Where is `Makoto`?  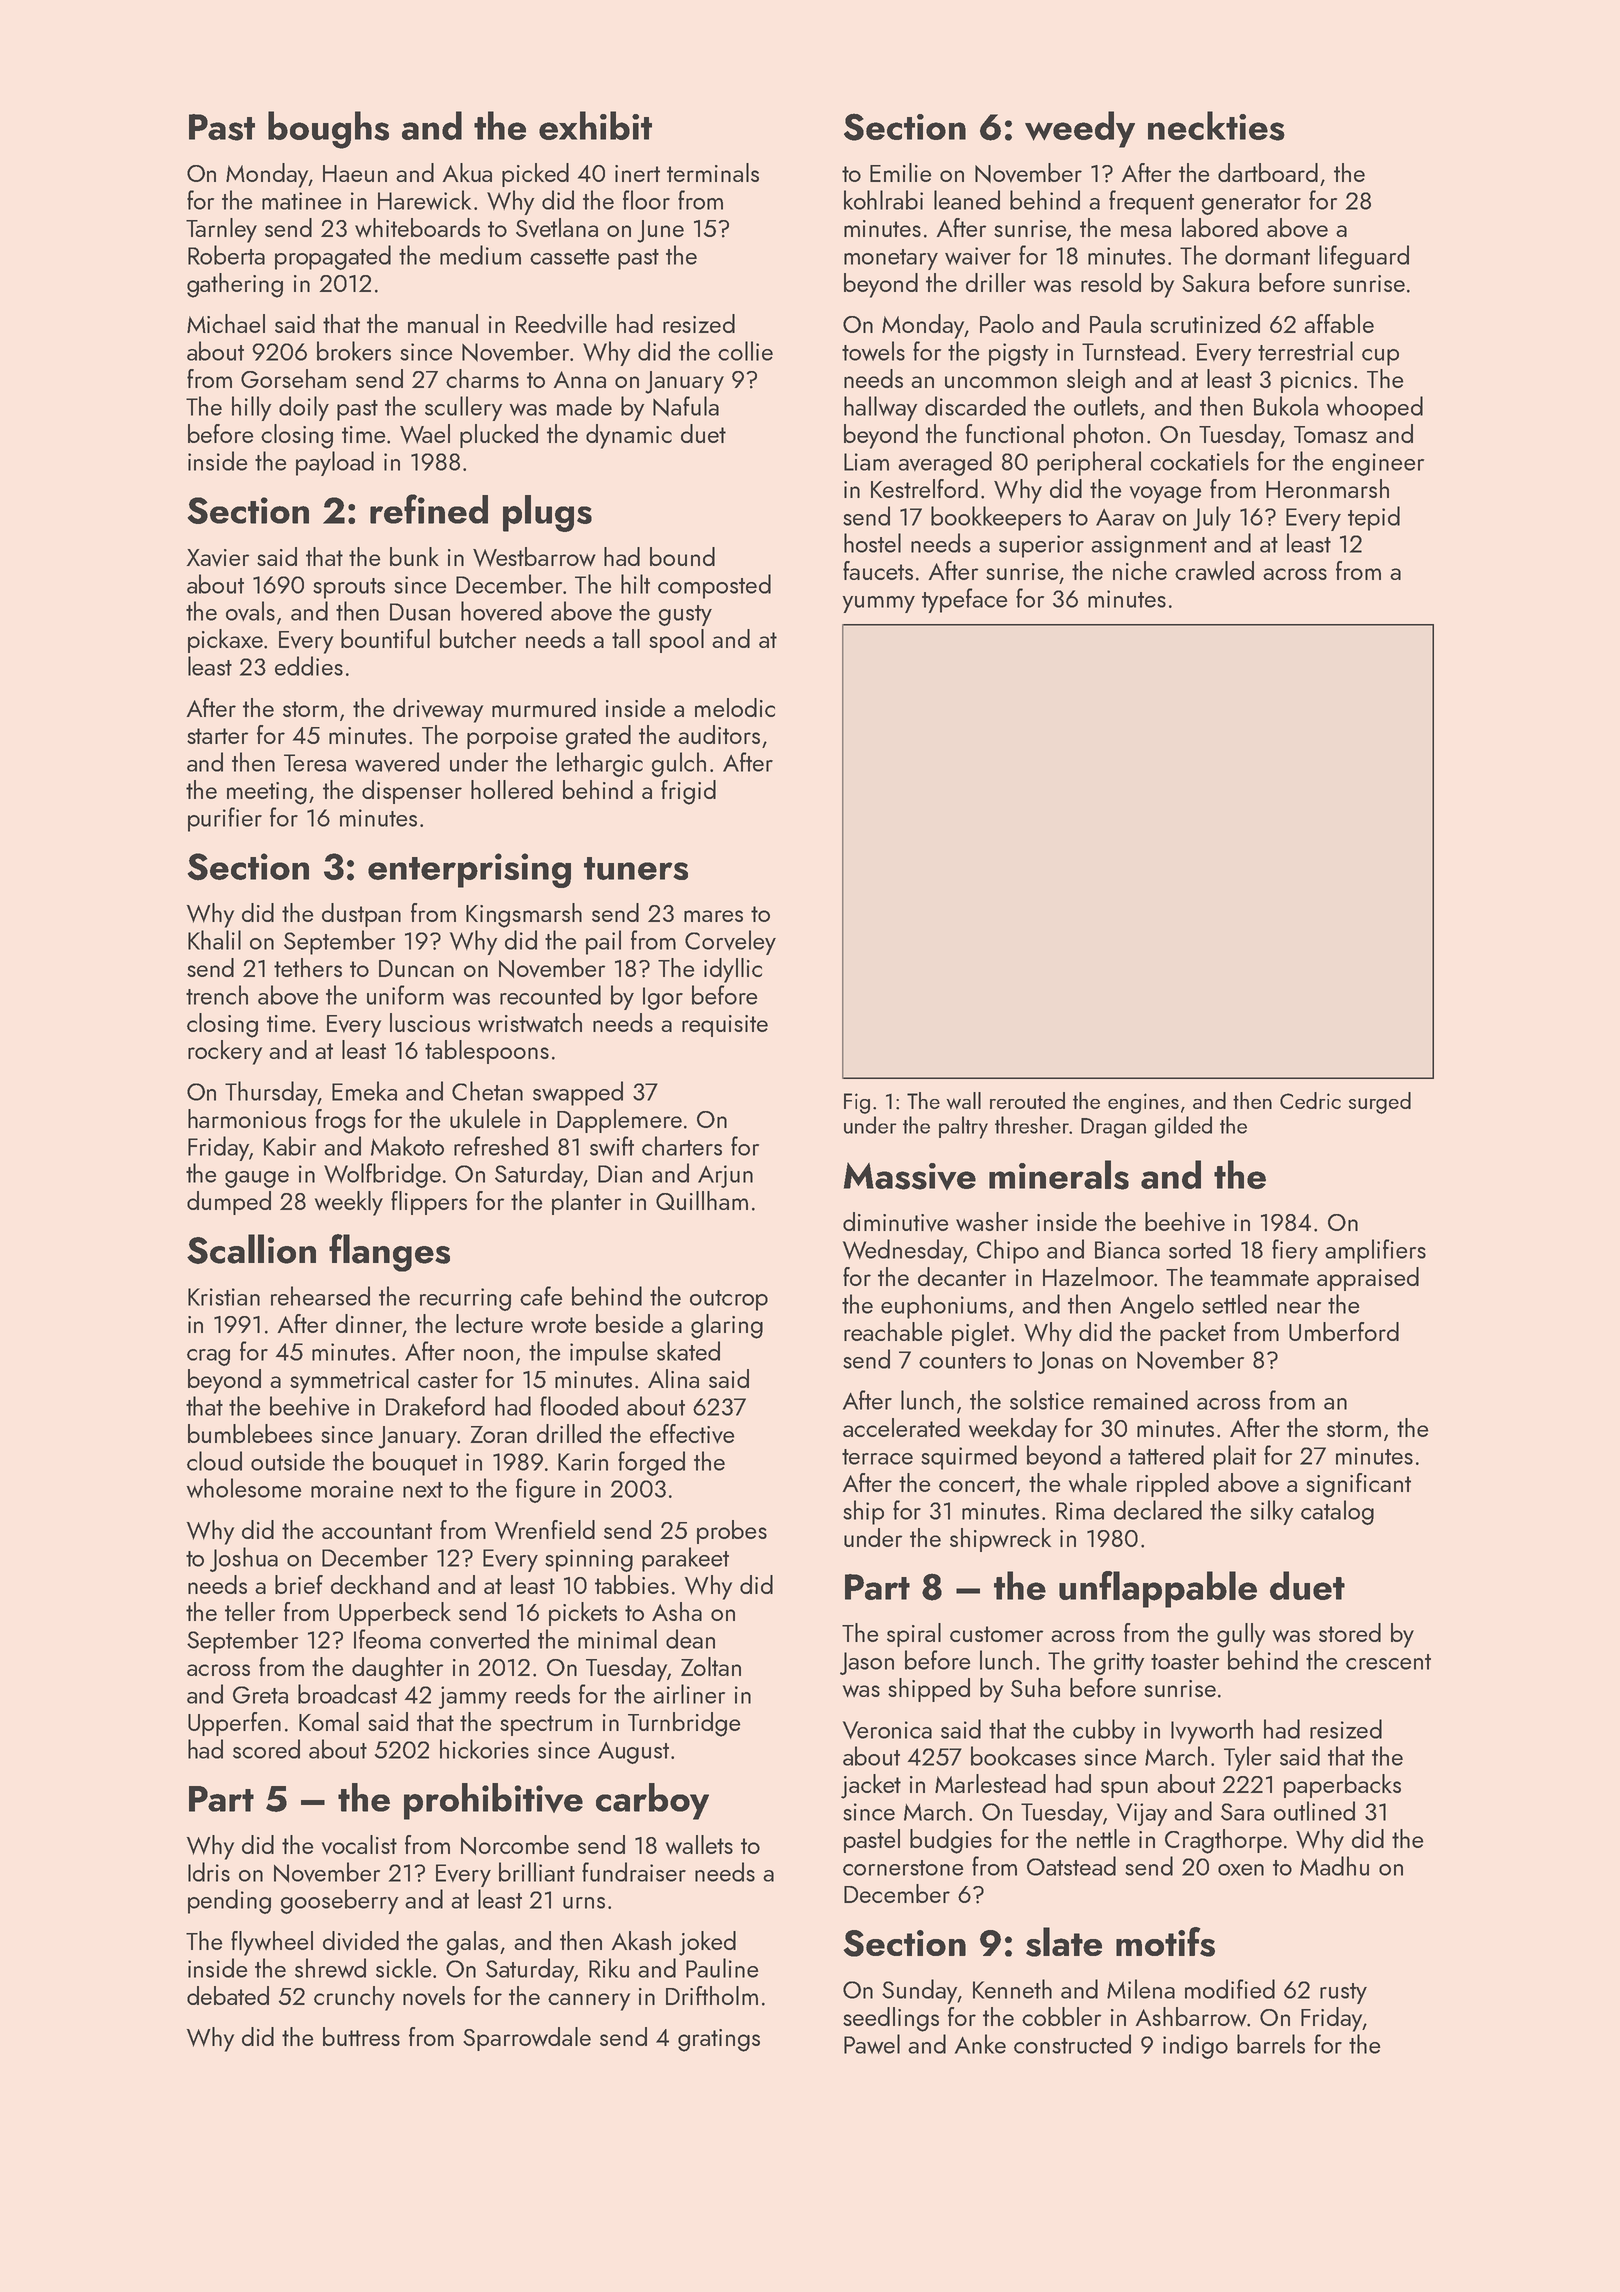 Makoto is located at coordinates (407, 1146).
